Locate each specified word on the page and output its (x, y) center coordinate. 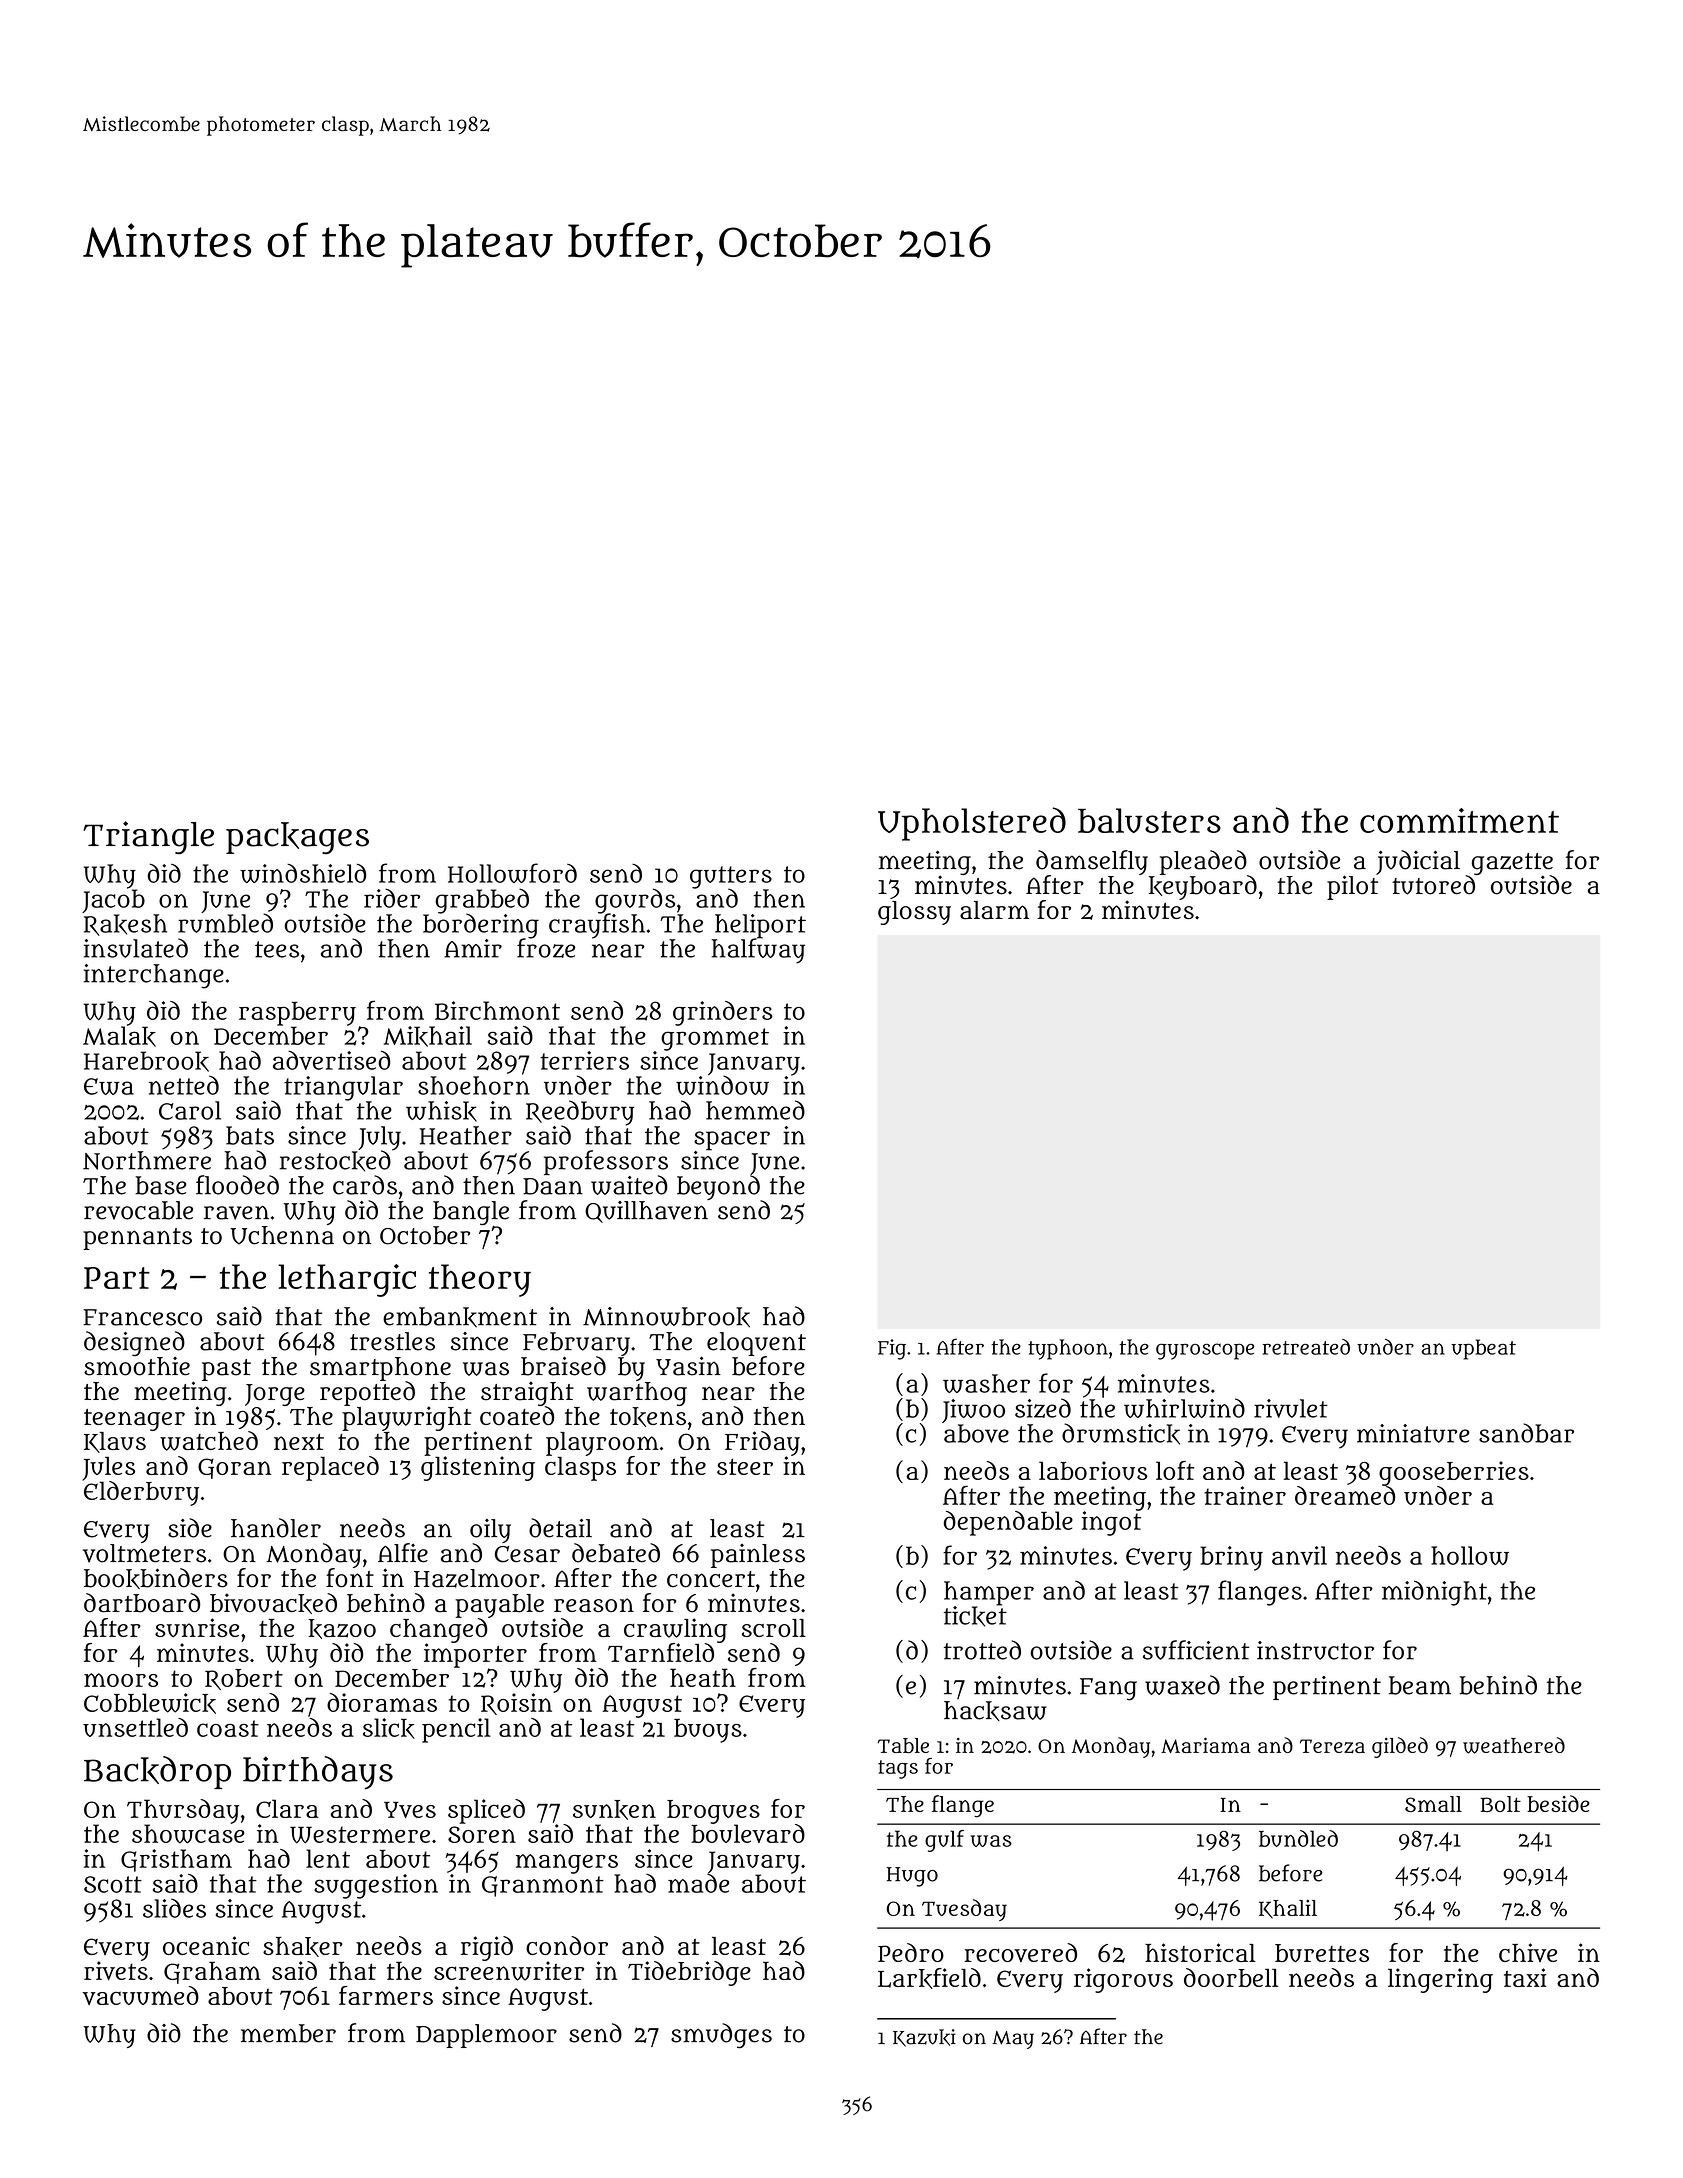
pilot (1352, 887)
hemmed (755, 1110)
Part (117, 1278)
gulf (944, 1841)
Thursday (183, 1811)
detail (560, 1528)
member (288, 2033)
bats (250, 1135)
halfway (758, 951)
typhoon (1068, 1349)
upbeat (1483, 1349)
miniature (1413, 1433)
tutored (1433, 885)
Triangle (148, 837)
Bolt (1500, 1804)
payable (499, 1606)
